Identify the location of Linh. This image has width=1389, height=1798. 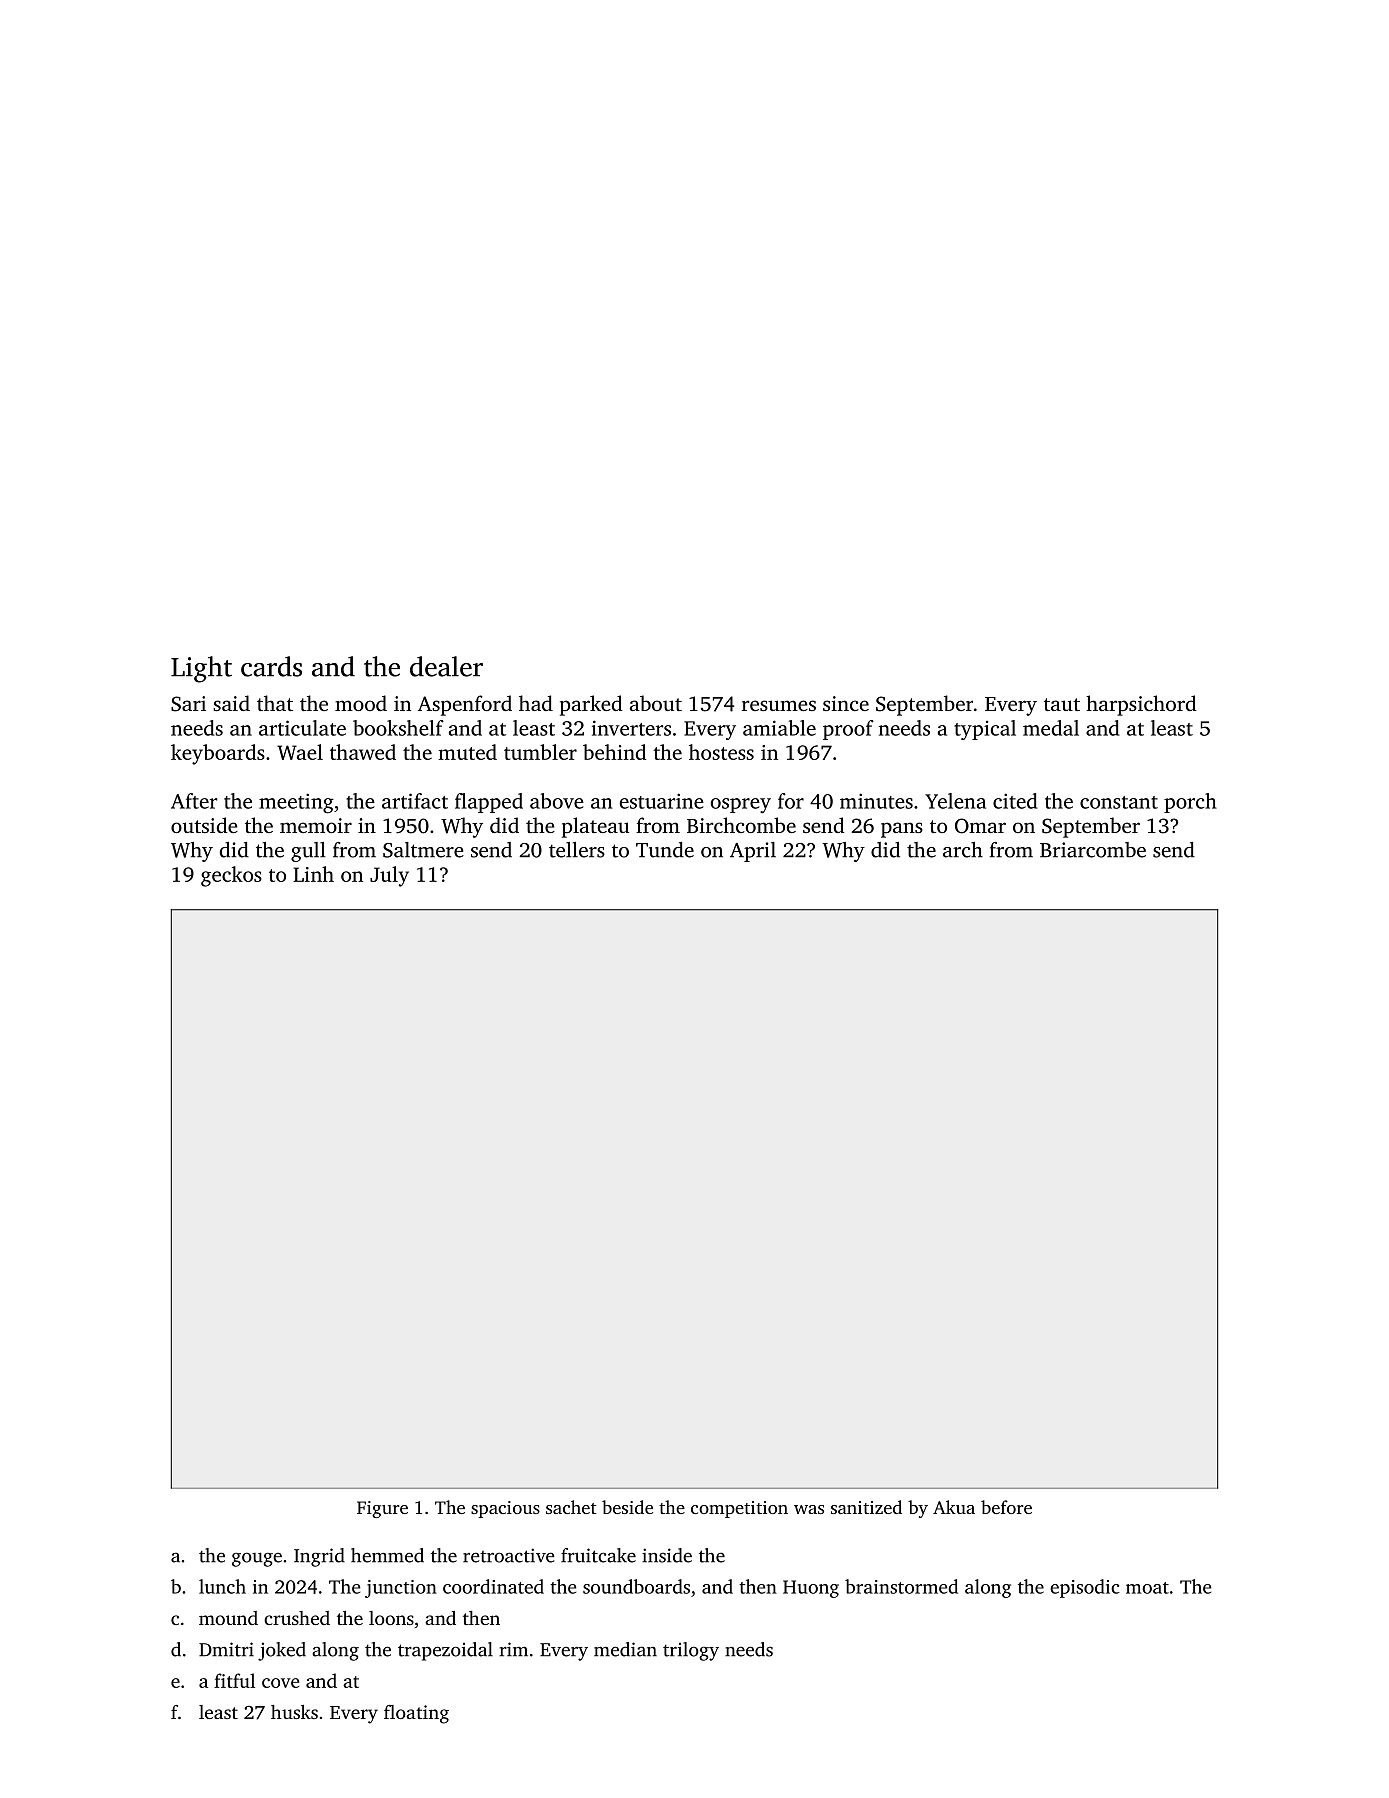
(313, 874).
